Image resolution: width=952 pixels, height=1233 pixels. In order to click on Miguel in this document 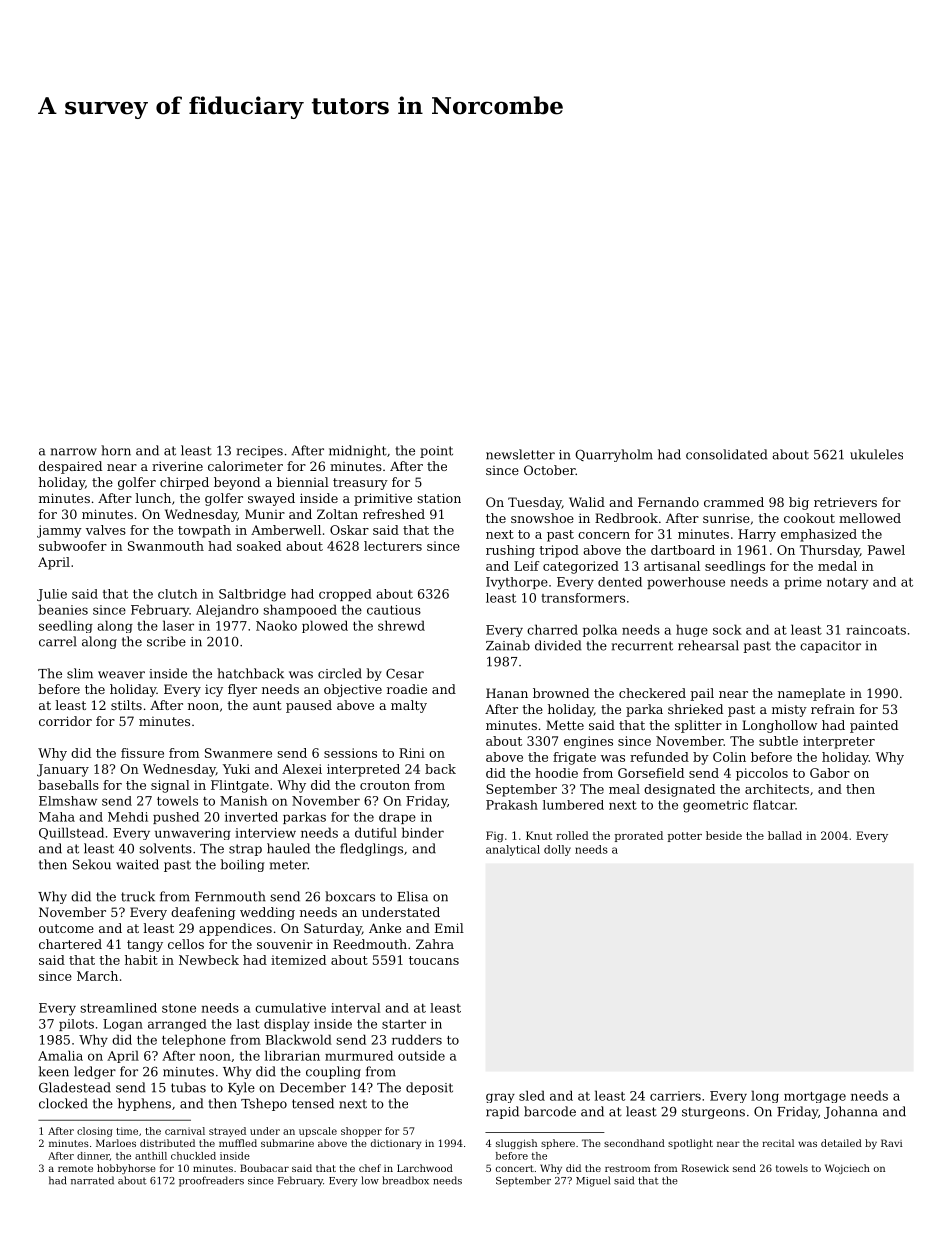, I will do `click(593, 1181)`.
